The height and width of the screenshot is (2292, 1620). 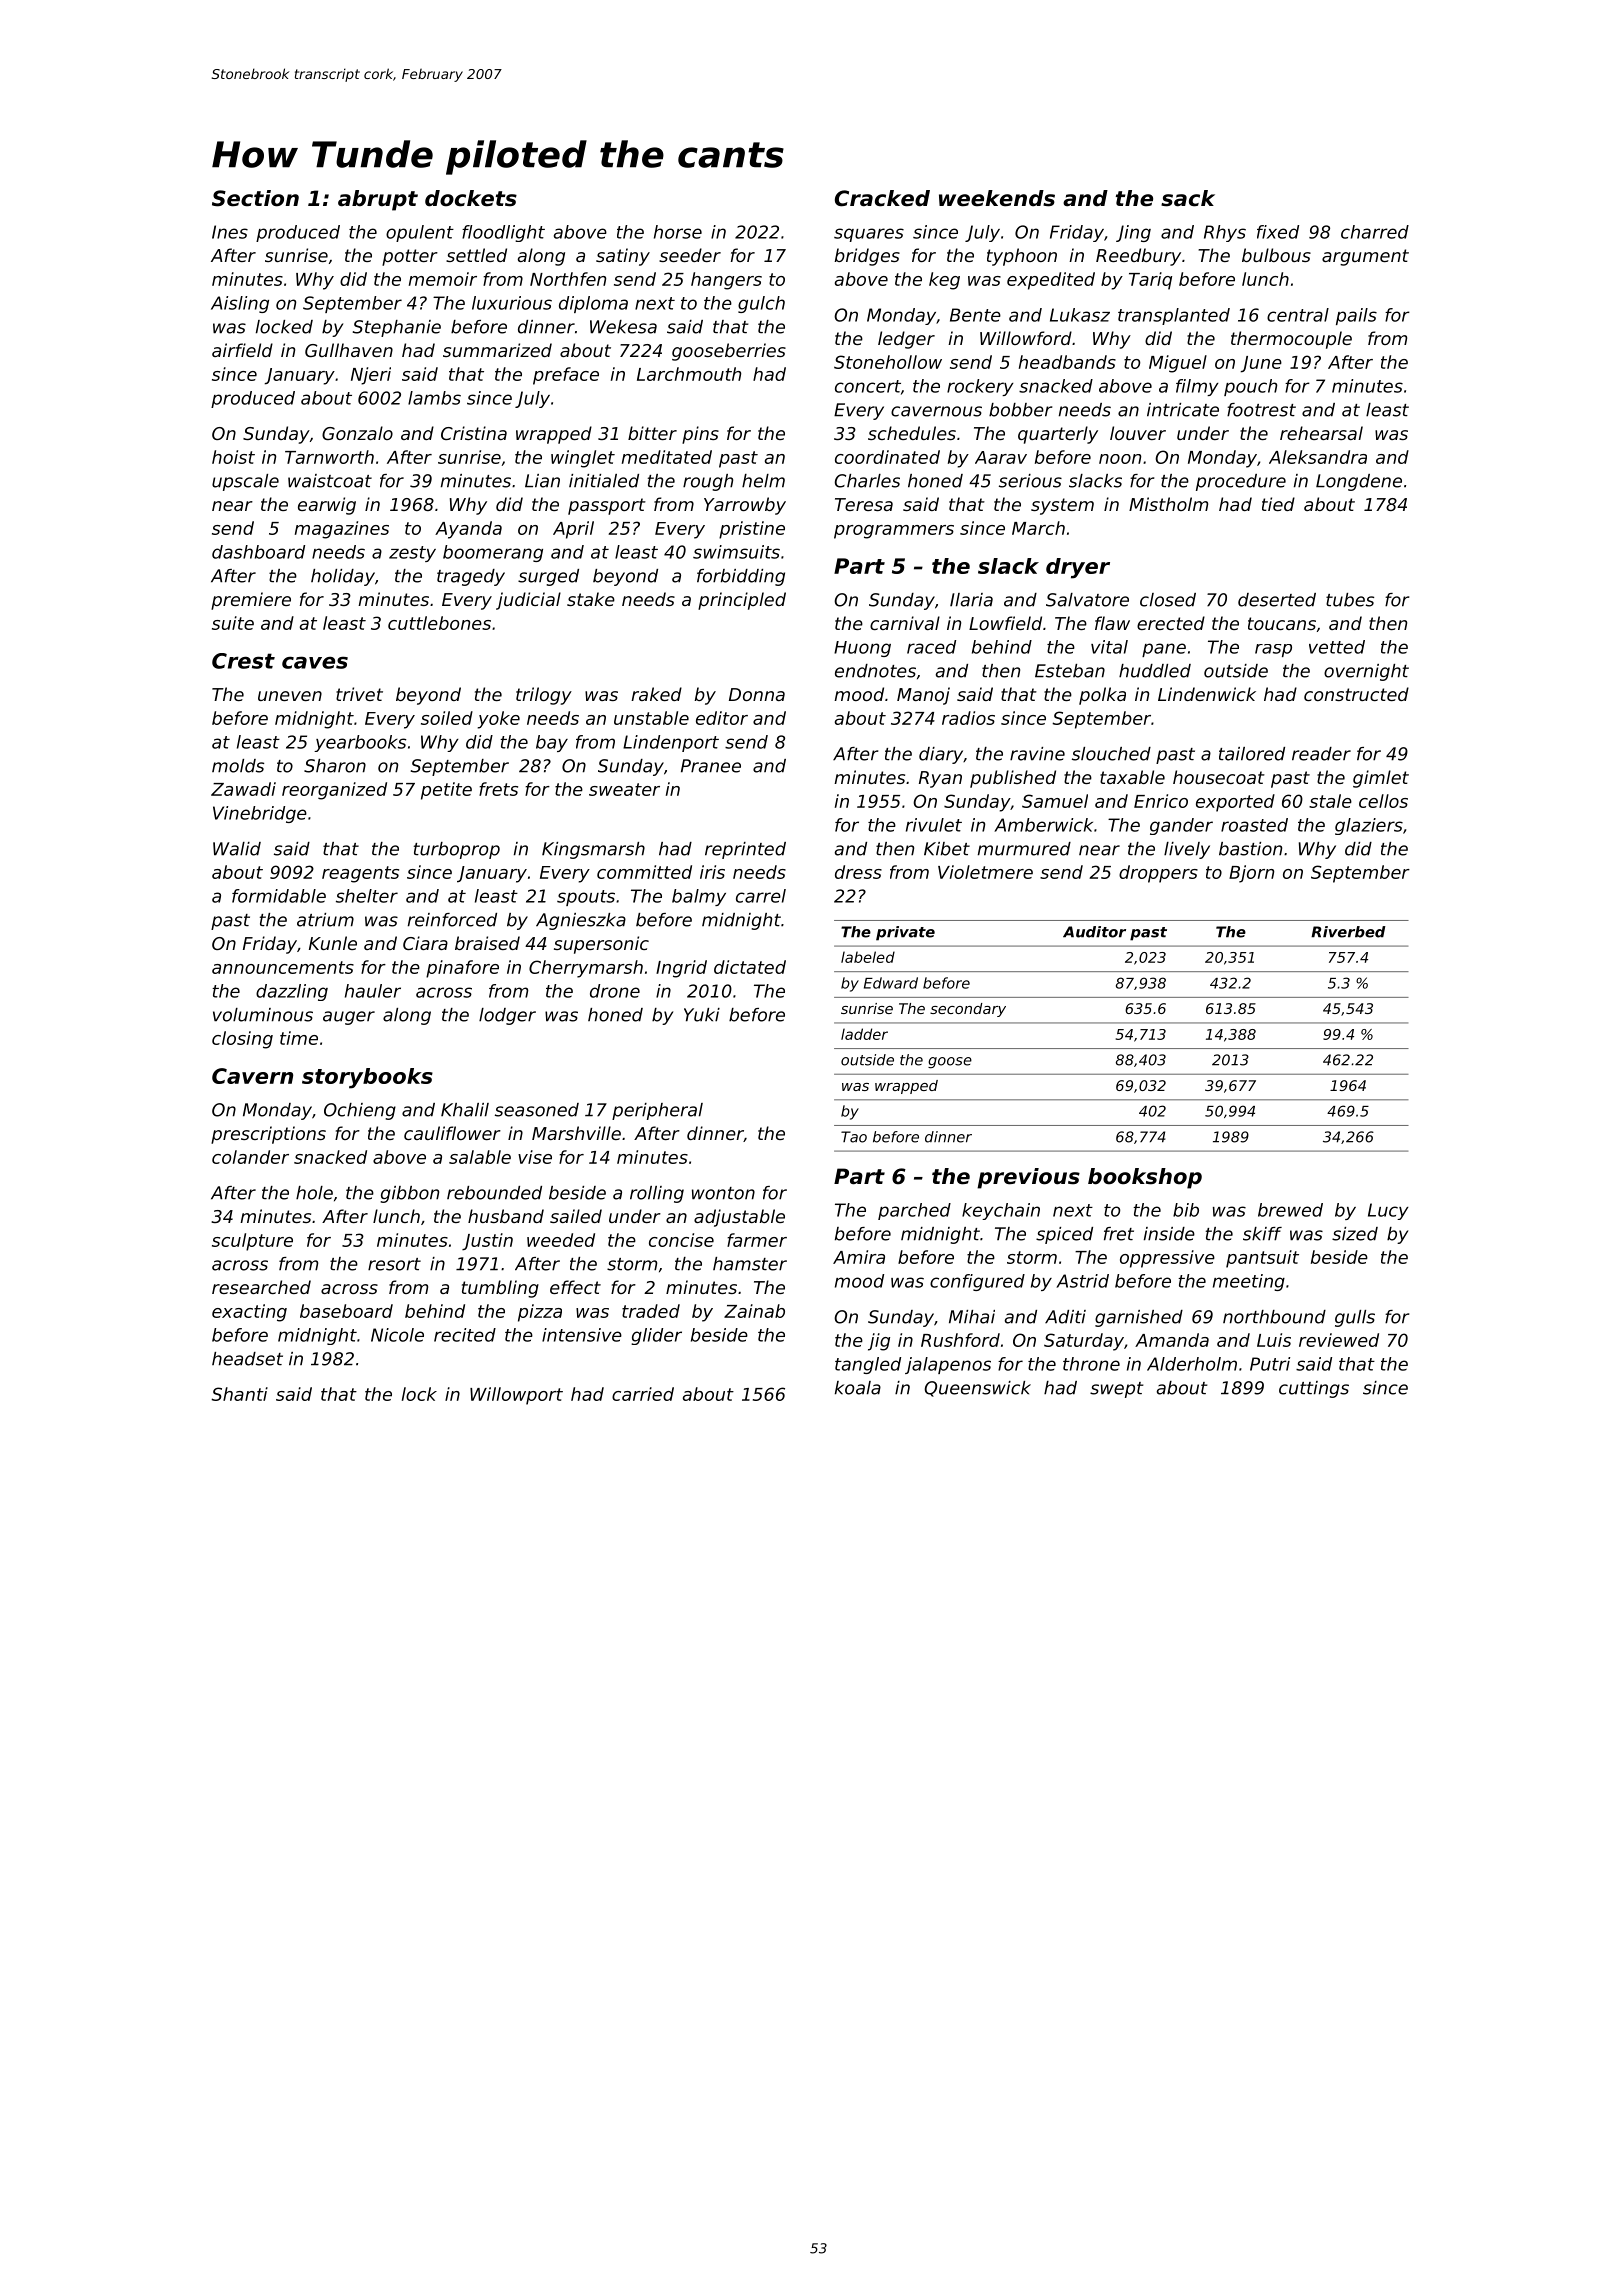 I want to click on bridges, so click(x=867, y=257).
